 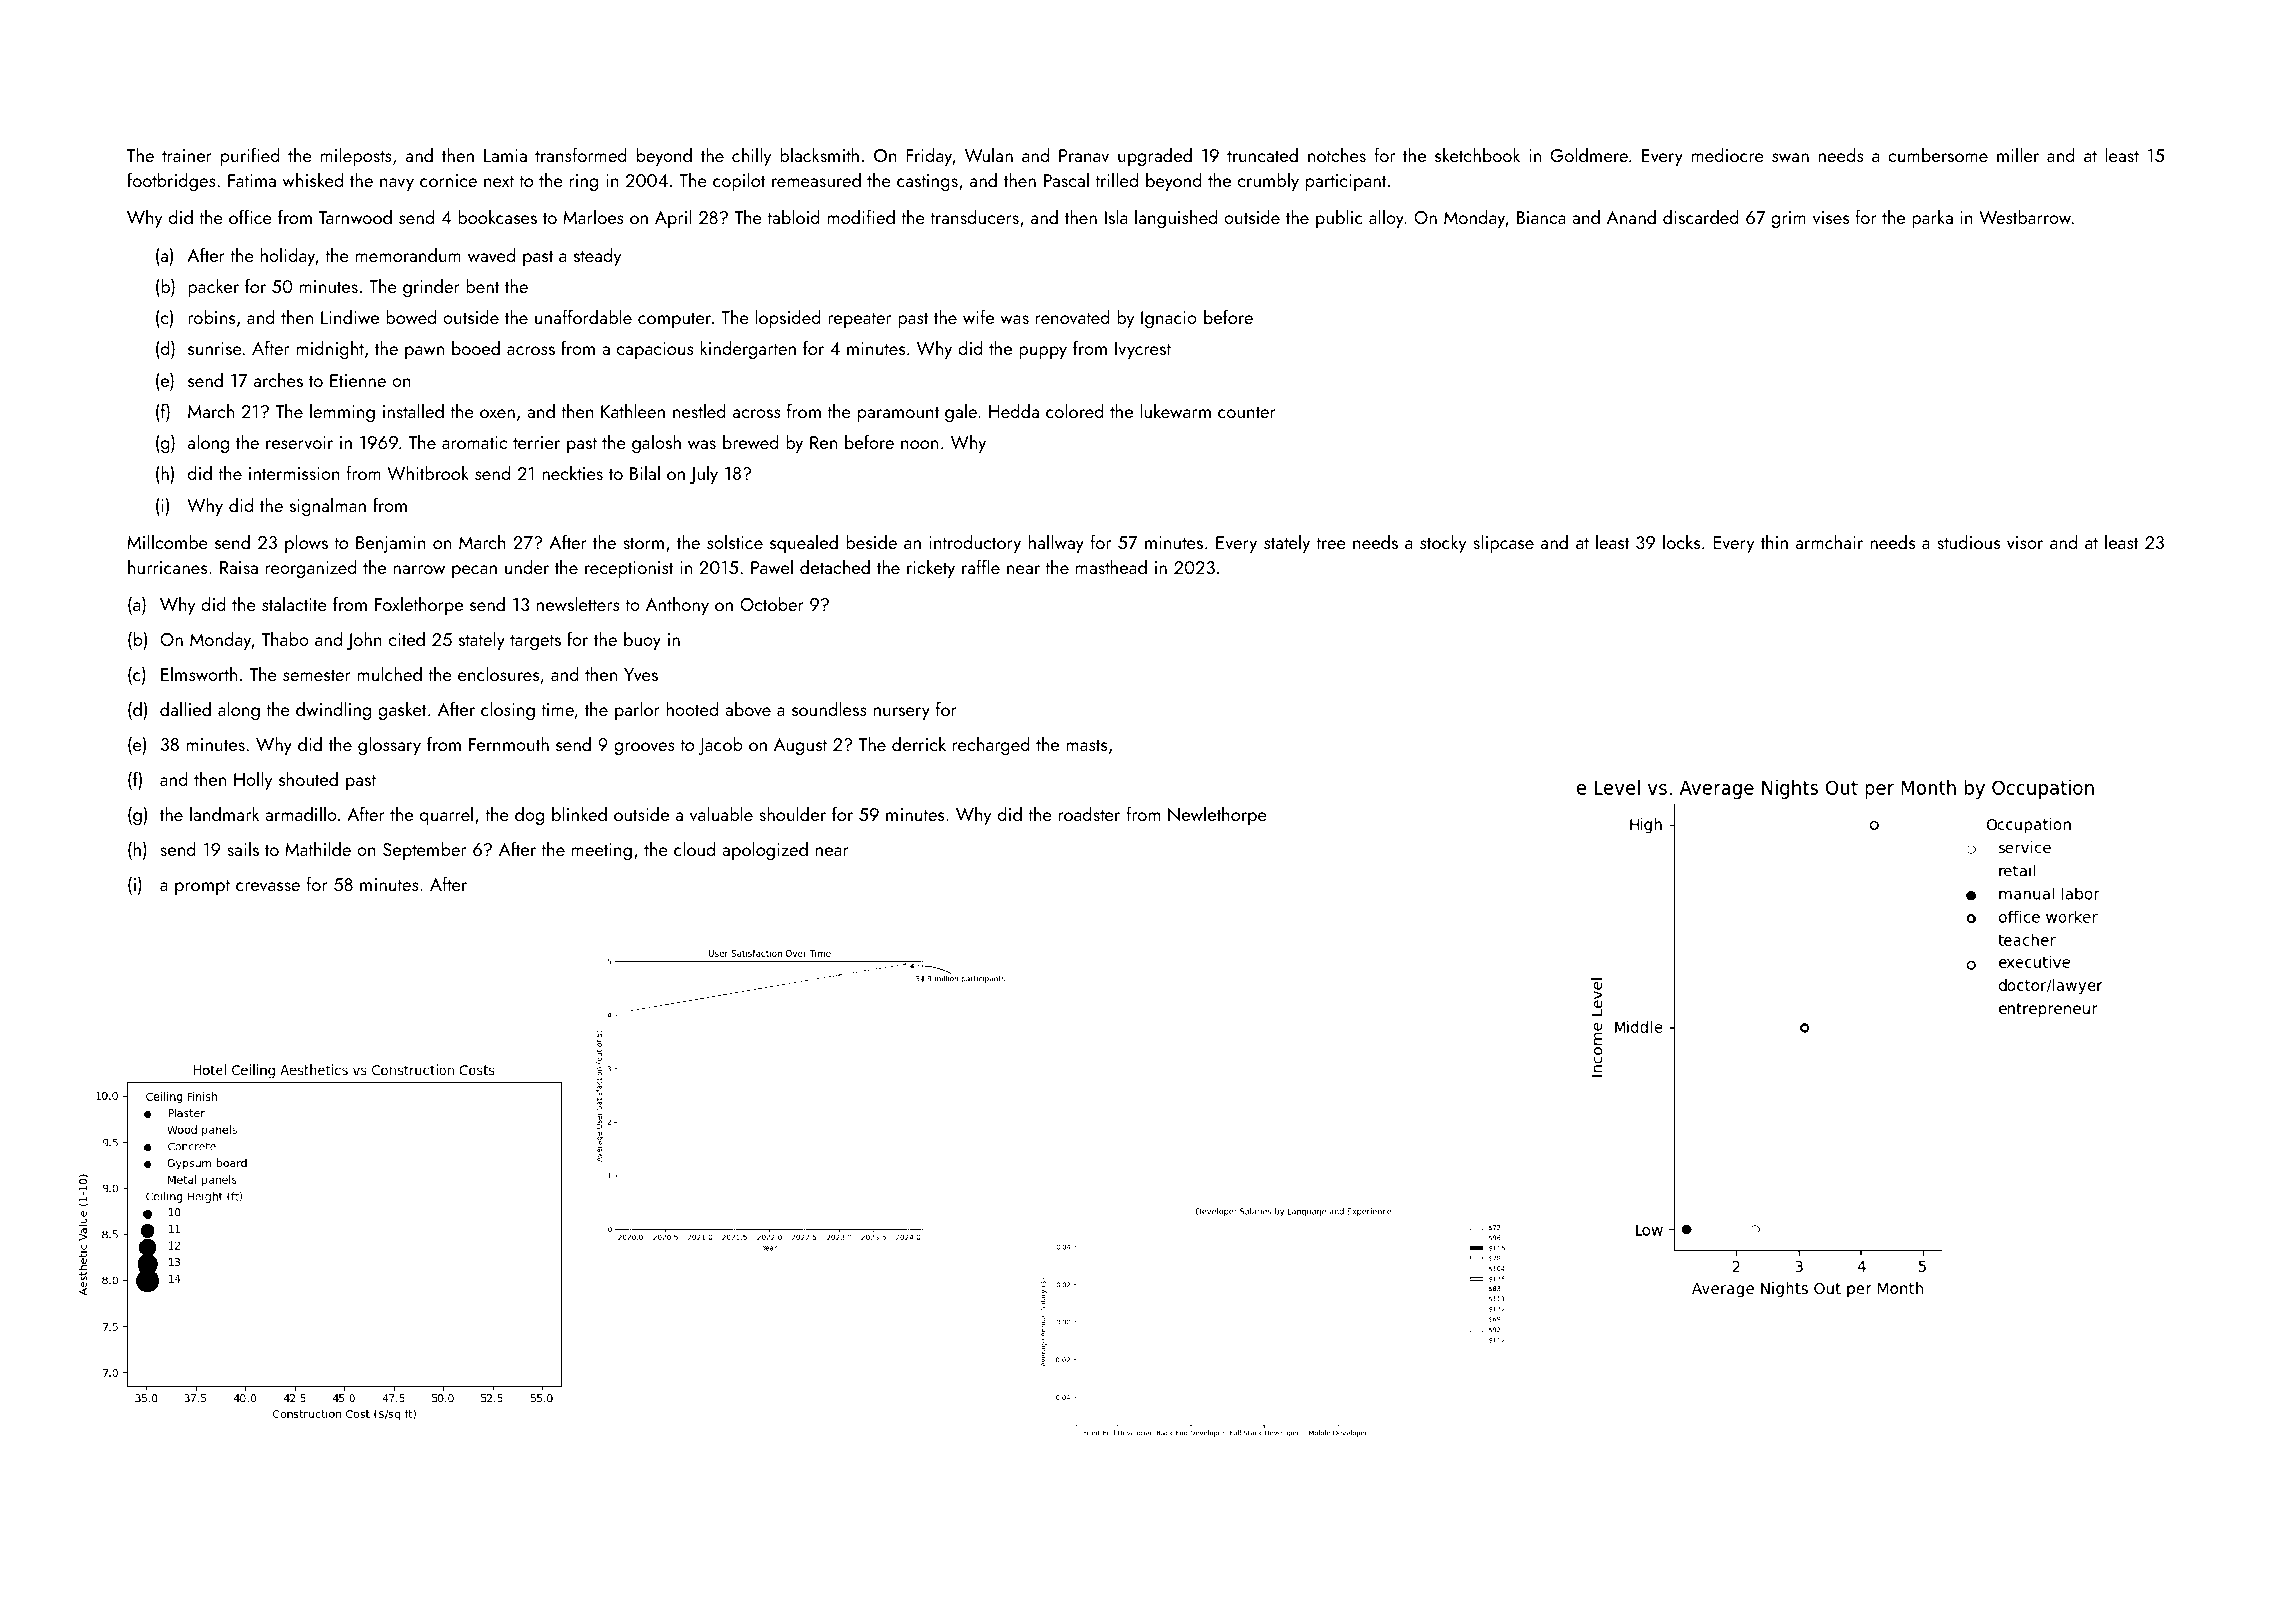 I want to click on visor, so click(x=2025, y=542).
